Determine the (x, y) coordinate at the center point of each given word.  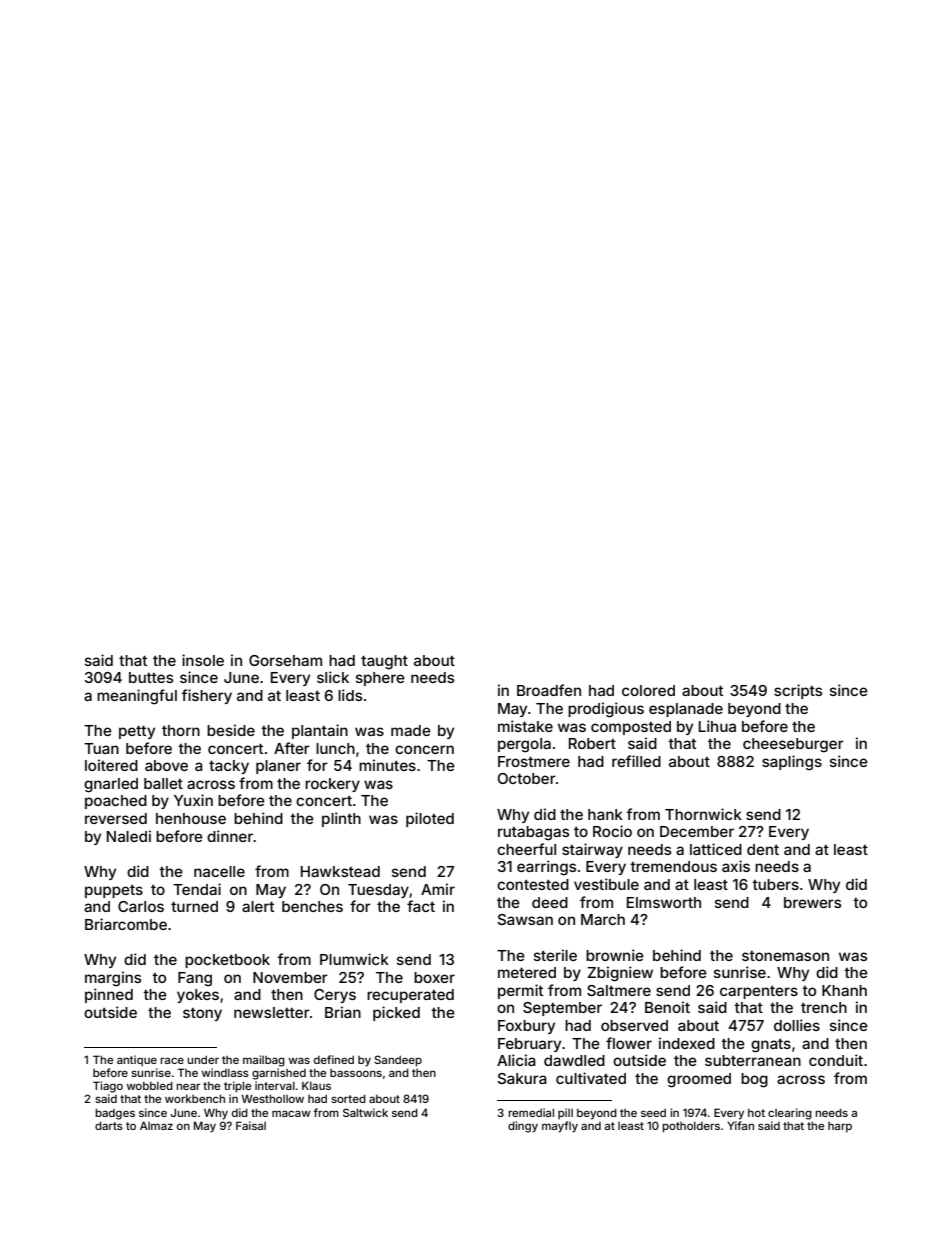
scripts (798, 691)
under (203, 1060)
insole (203, 660)
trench (824, 1007)
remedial (531, 1112)
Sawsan (525, 919)
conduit (836, 1060)
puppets (114, 891)
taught (384, 662)
